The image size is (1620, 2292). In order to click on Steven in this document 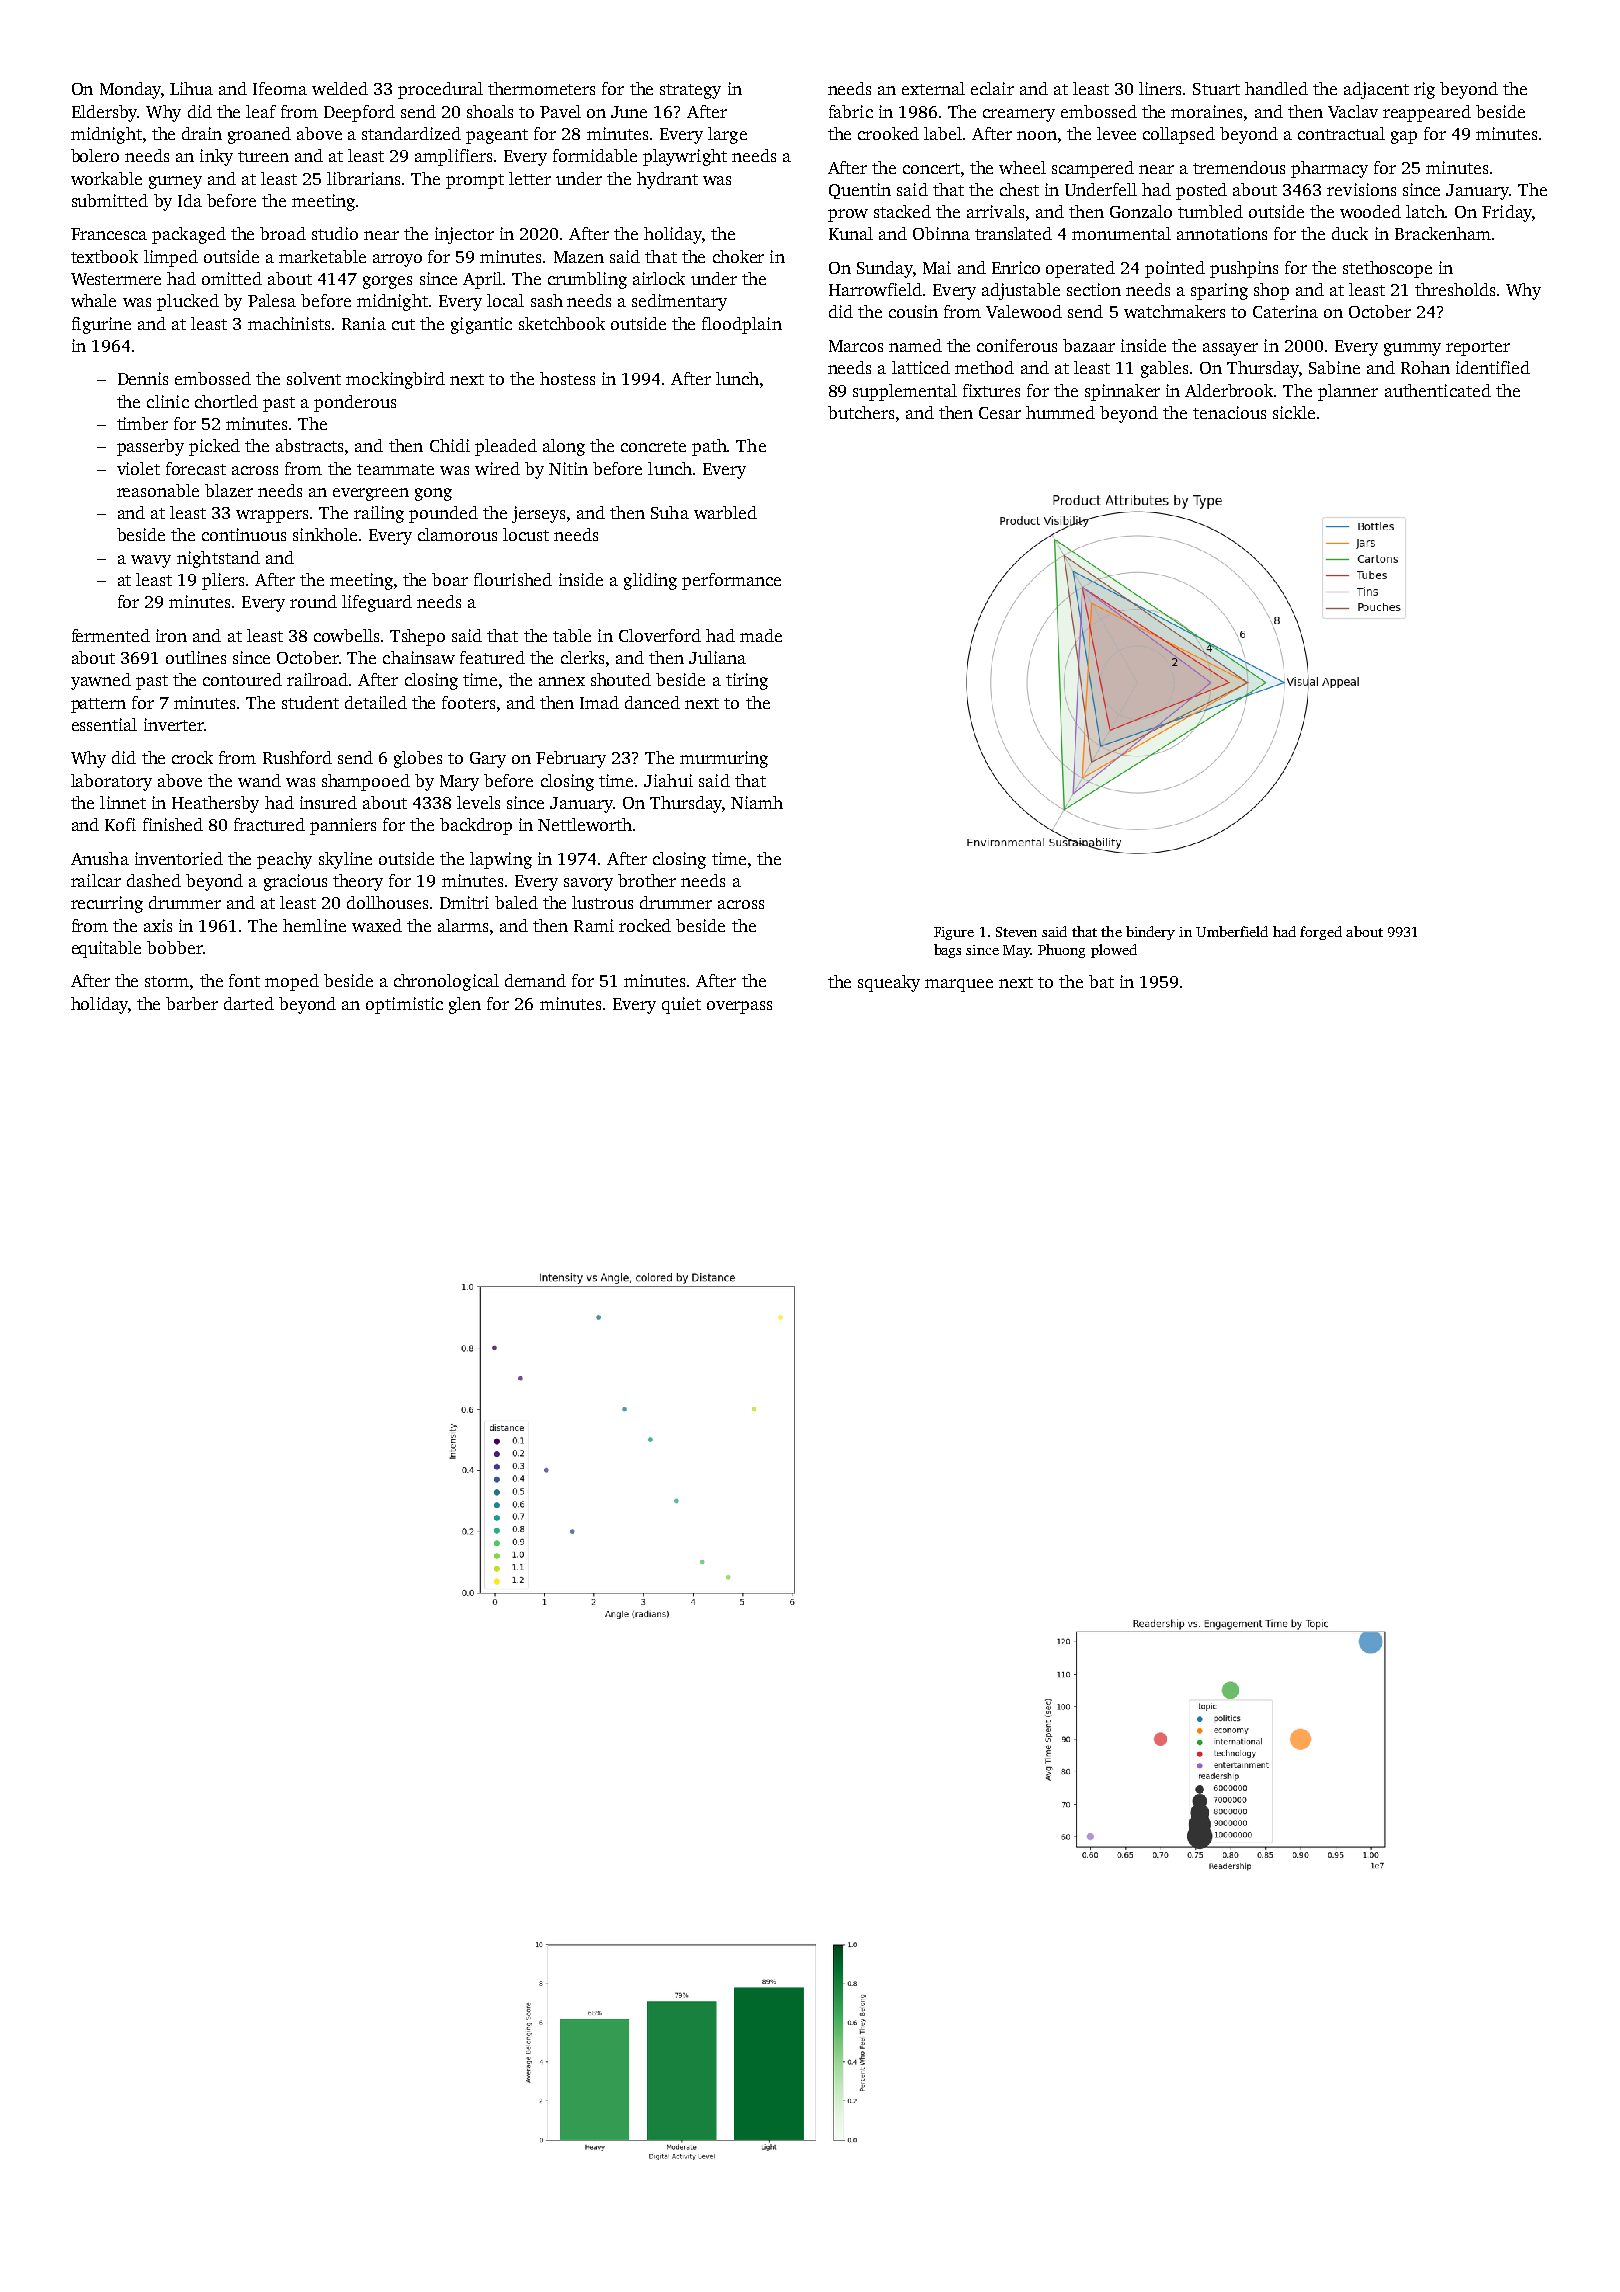, I will do `click(1016, 932)`.
